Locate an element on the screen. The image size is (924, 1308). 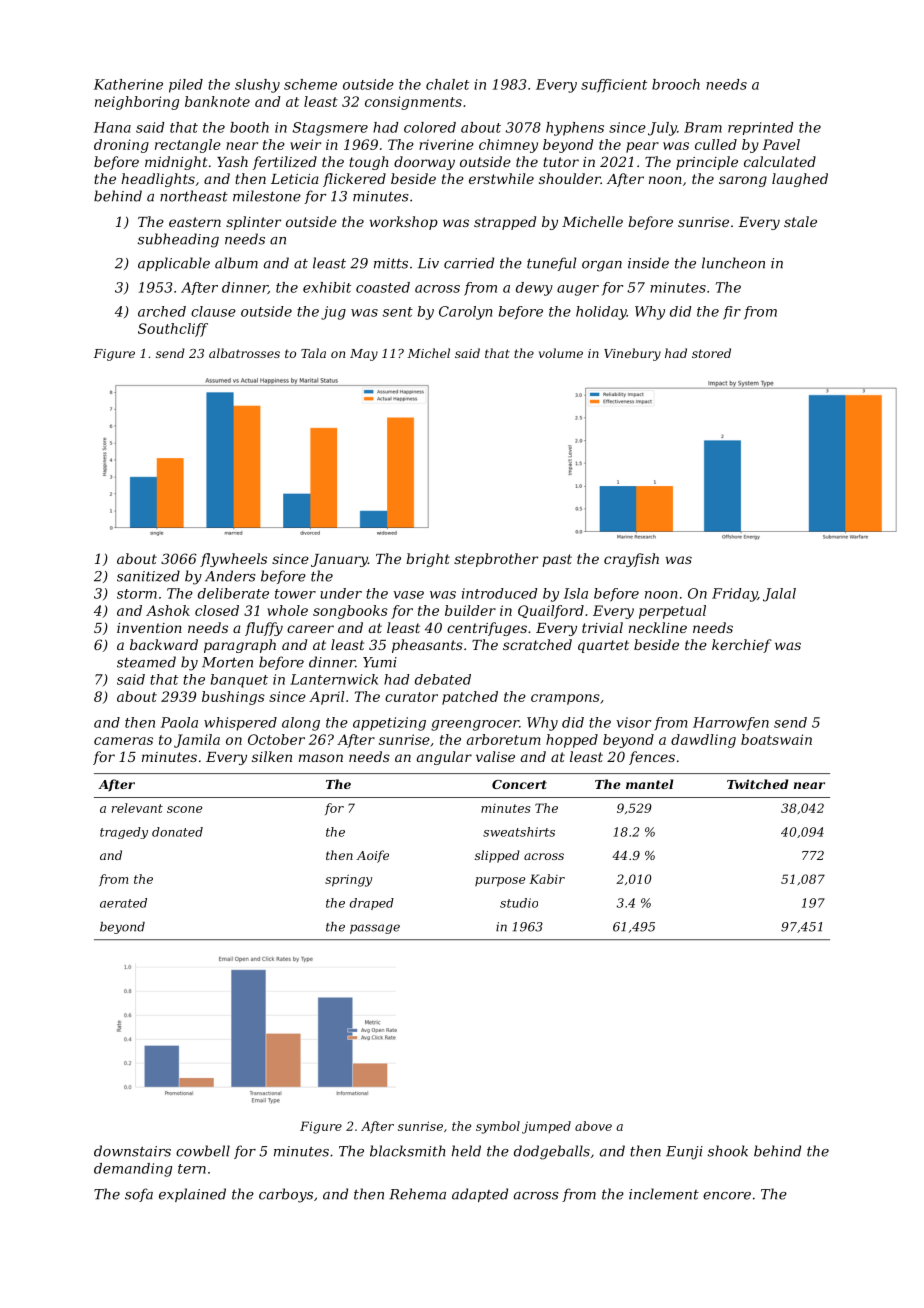
sofa is located at coordinates (139, 1195).
